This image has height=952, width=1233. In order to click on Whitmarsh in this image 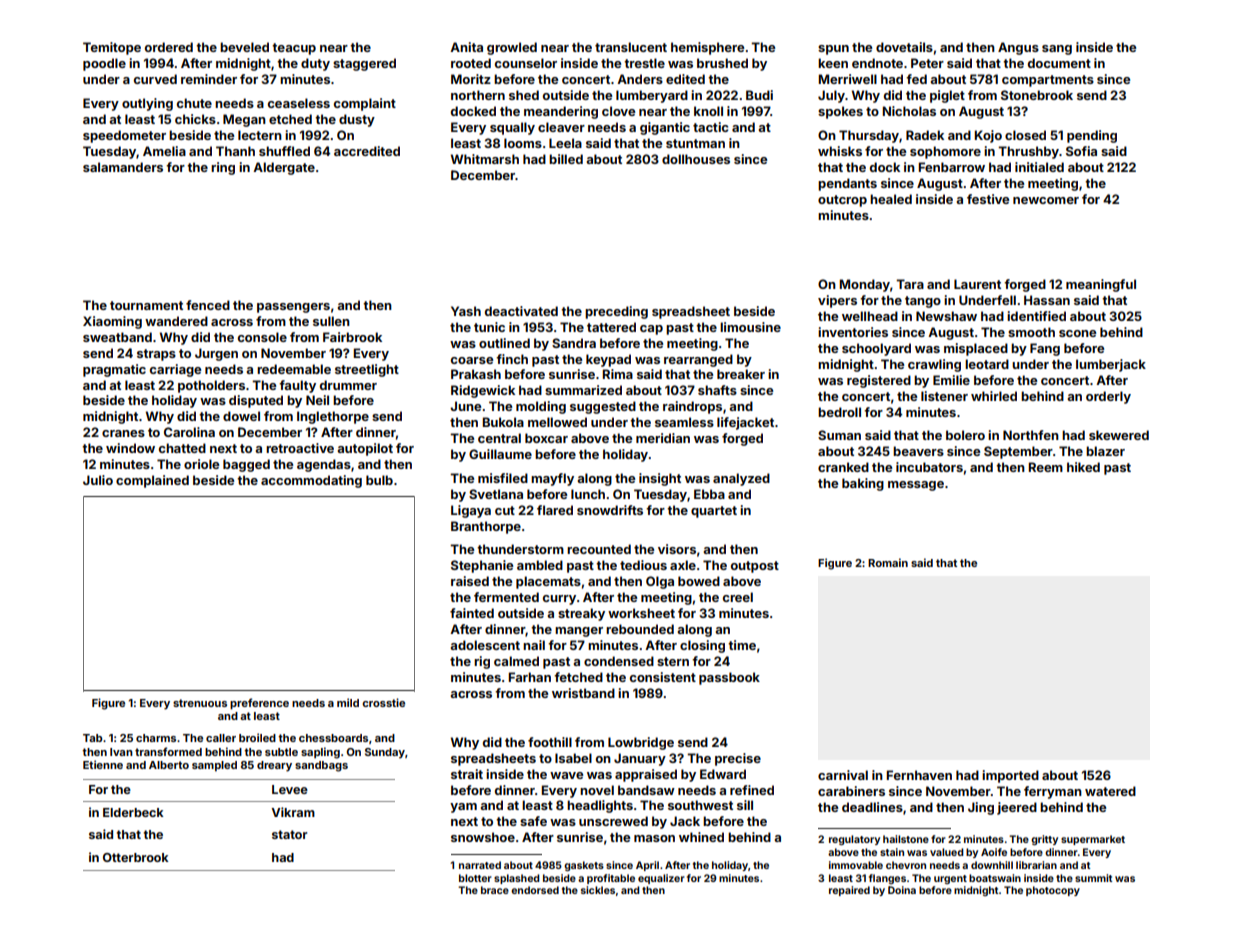, I will do `click(485, 159)`.
